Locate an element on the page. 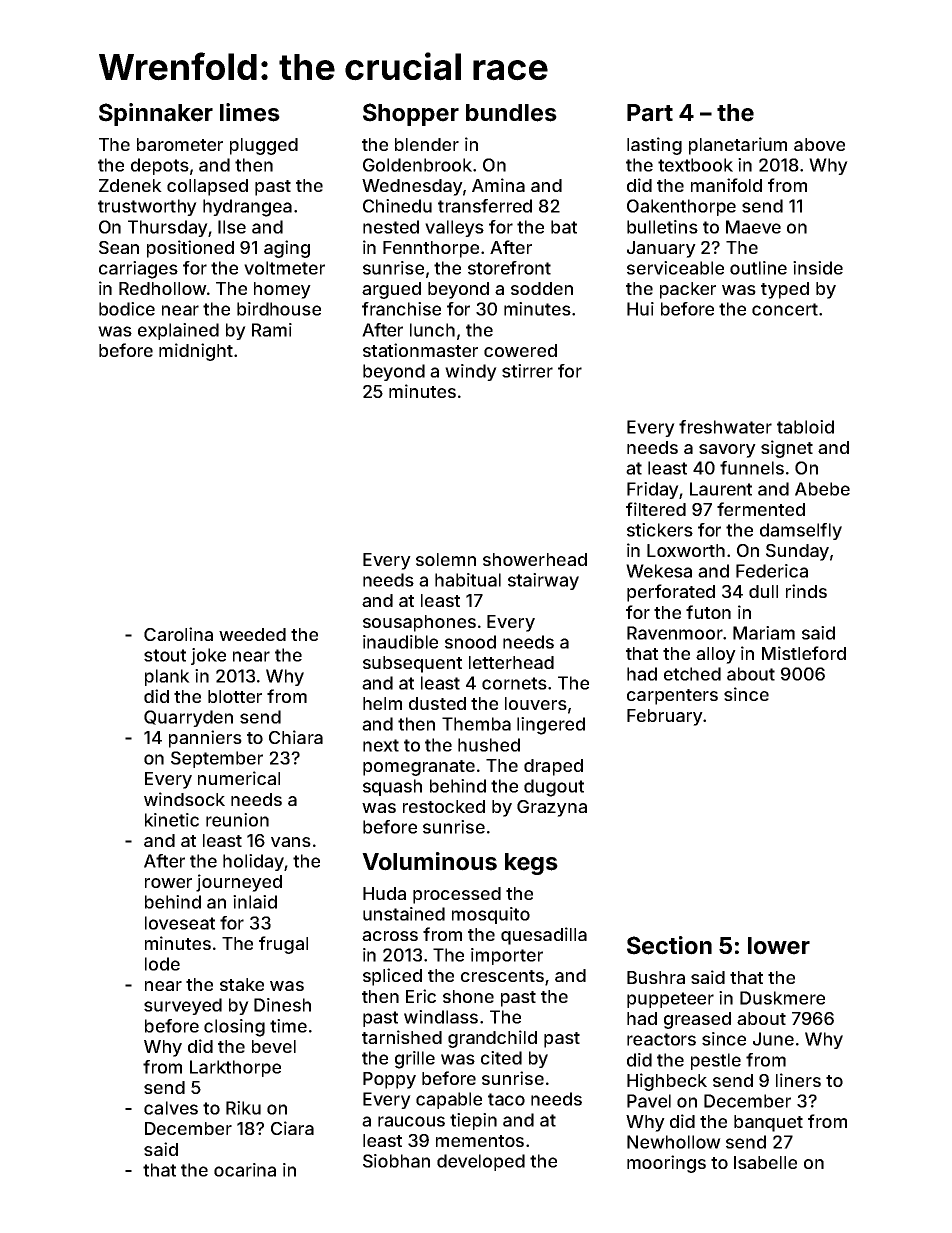 This image has height=1233, width=952. solemn is located at coordinates (446, 559).
